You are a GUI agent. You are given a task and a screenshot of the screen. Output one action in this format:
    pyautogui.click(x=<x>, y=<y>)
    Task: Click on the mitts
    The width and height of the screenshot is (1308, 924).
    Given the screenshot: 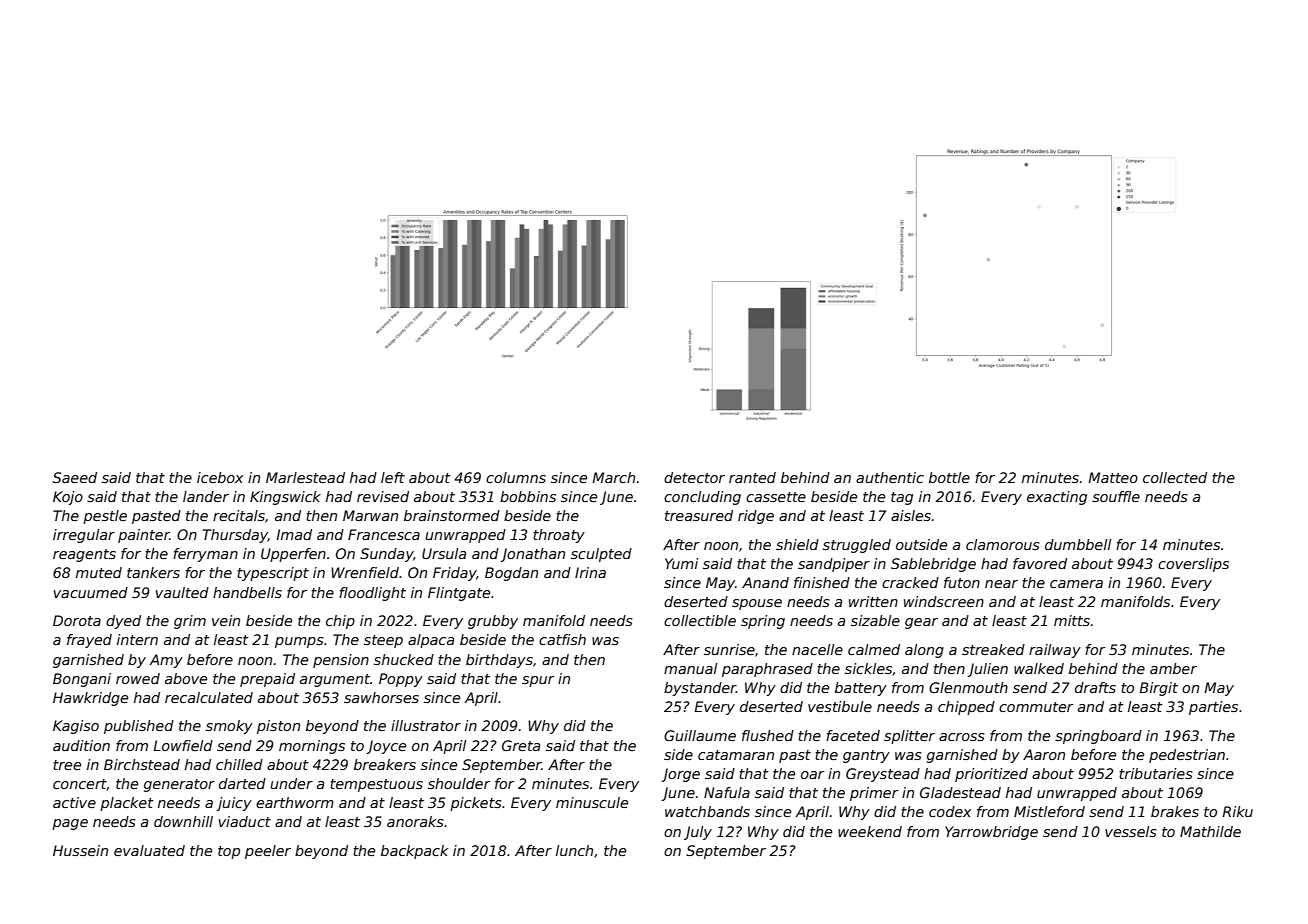 What is the action you would take?
    pyautogui.click(x=1072, y=620)
